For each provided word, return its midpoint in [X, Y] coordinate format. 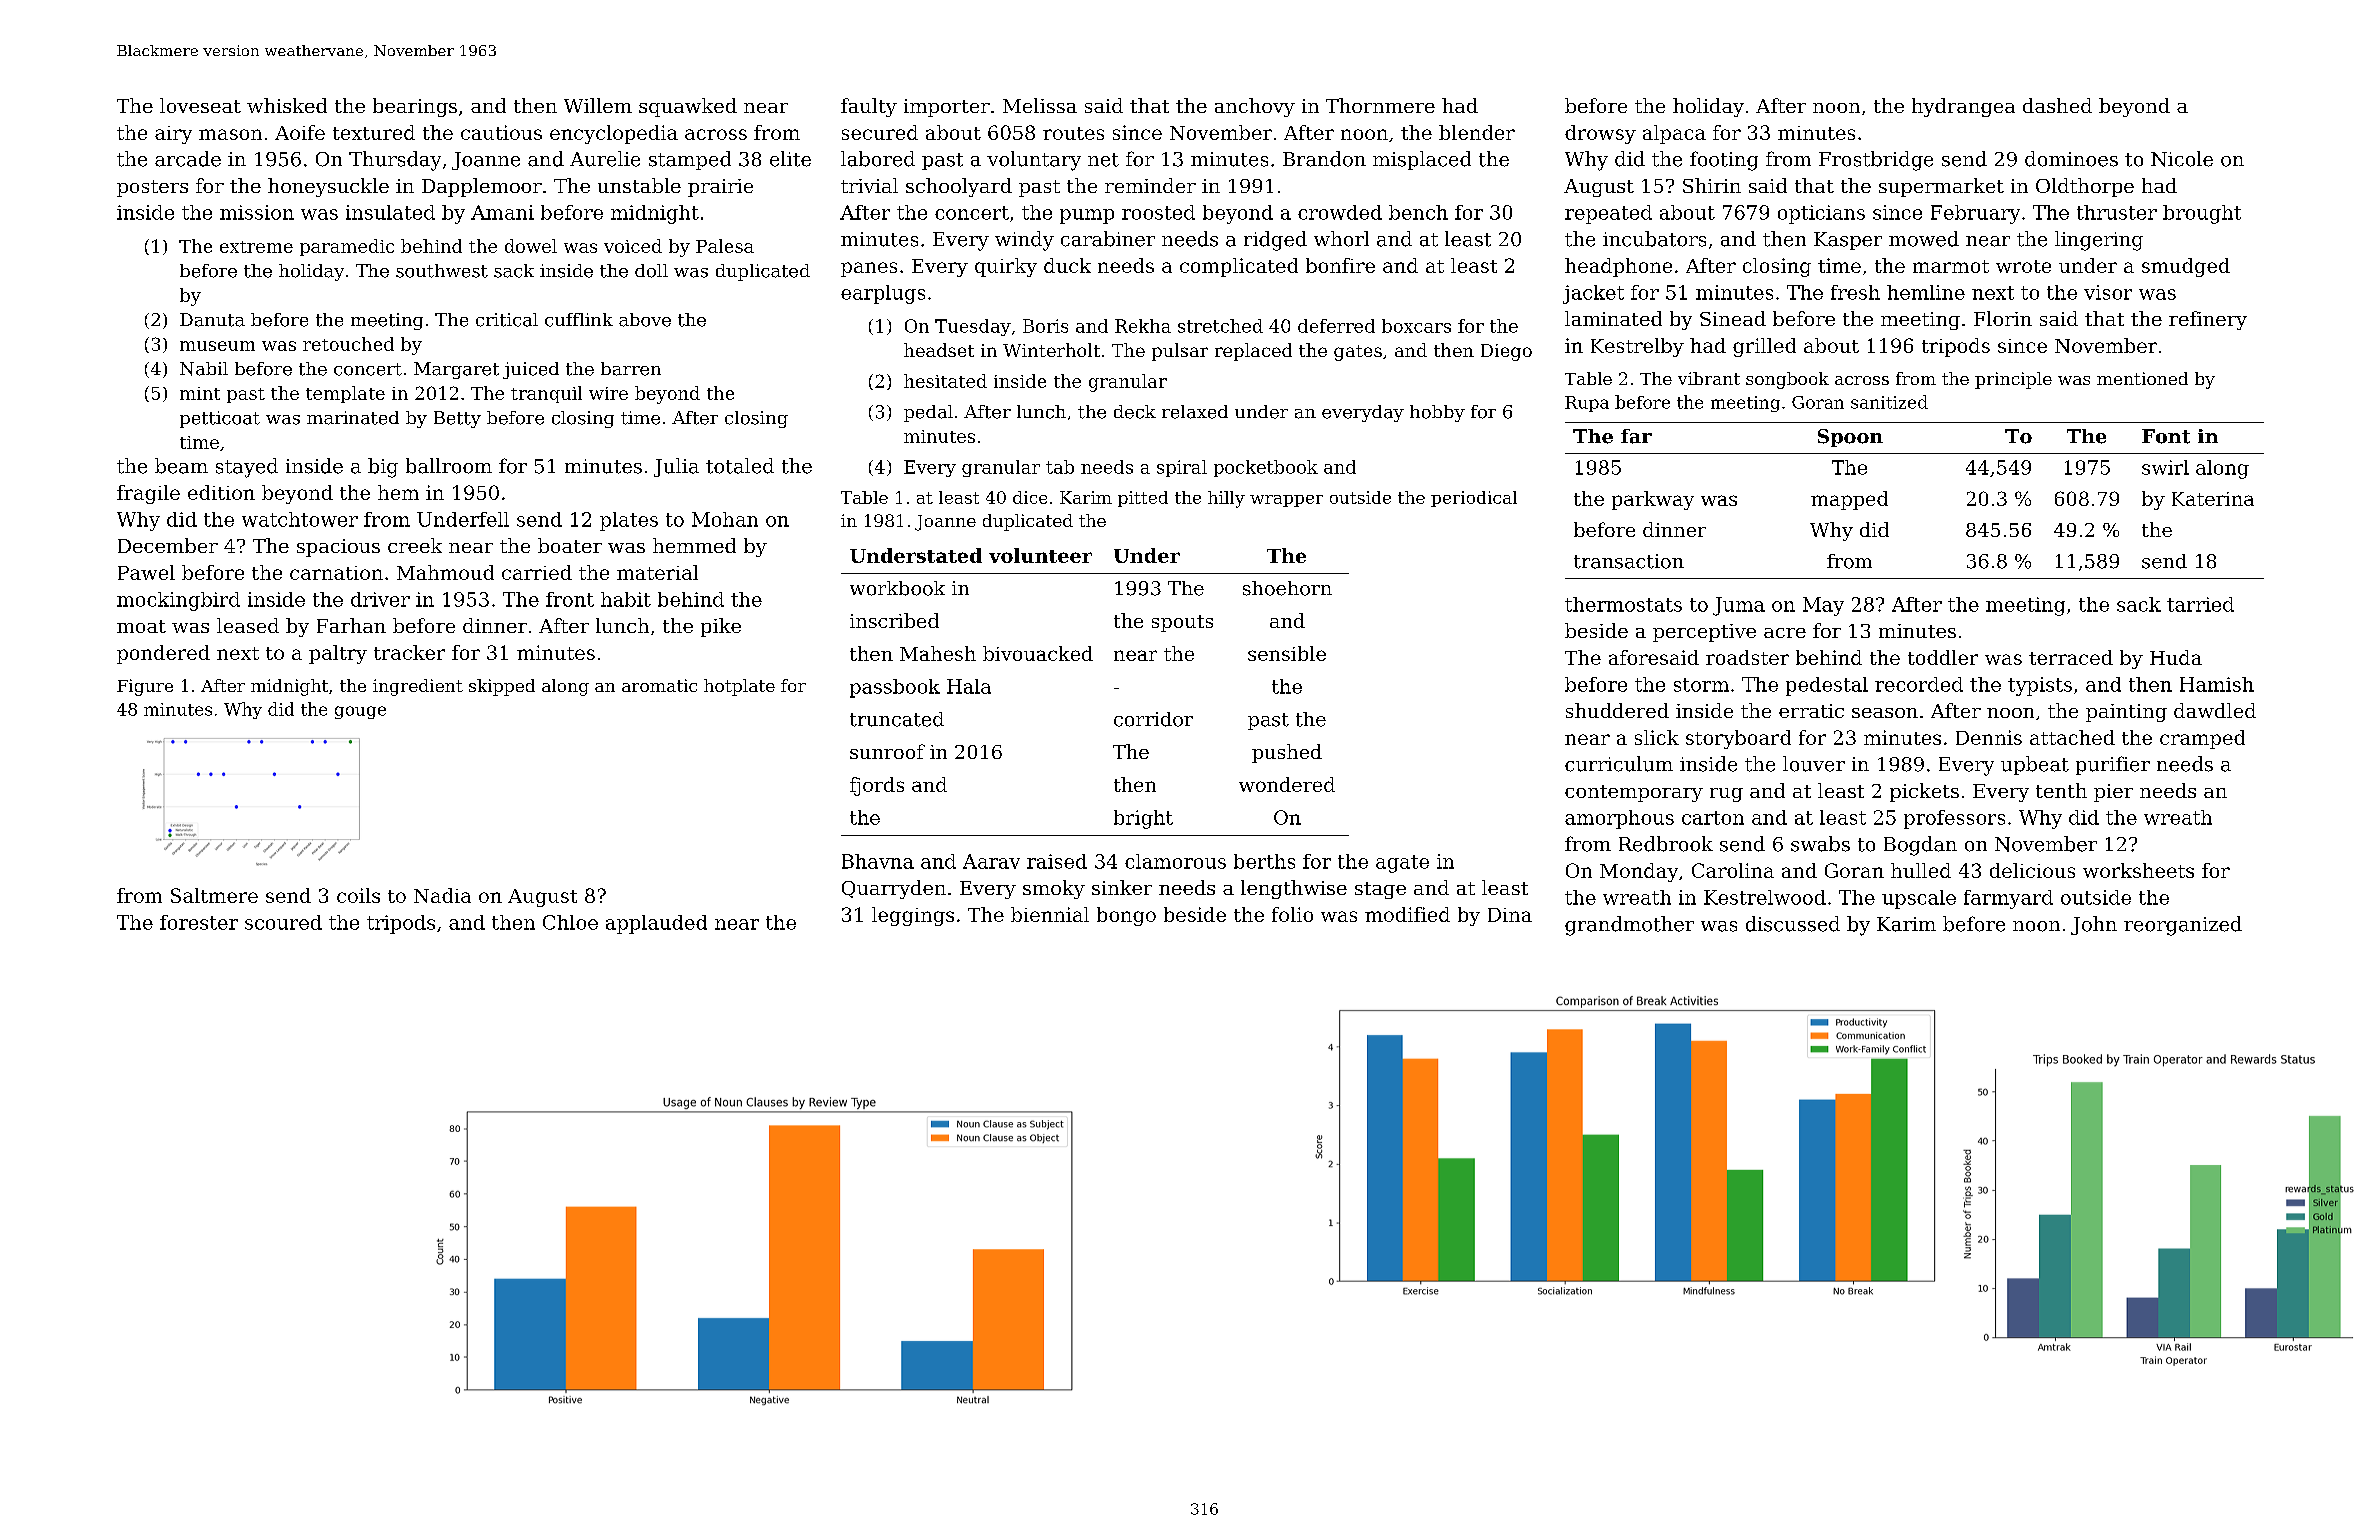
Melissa [1040, 105]
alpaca [1674, 134]
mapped [1849, 500]
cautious [501, 132]
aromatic [659, 685]
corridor [1153, 719]
